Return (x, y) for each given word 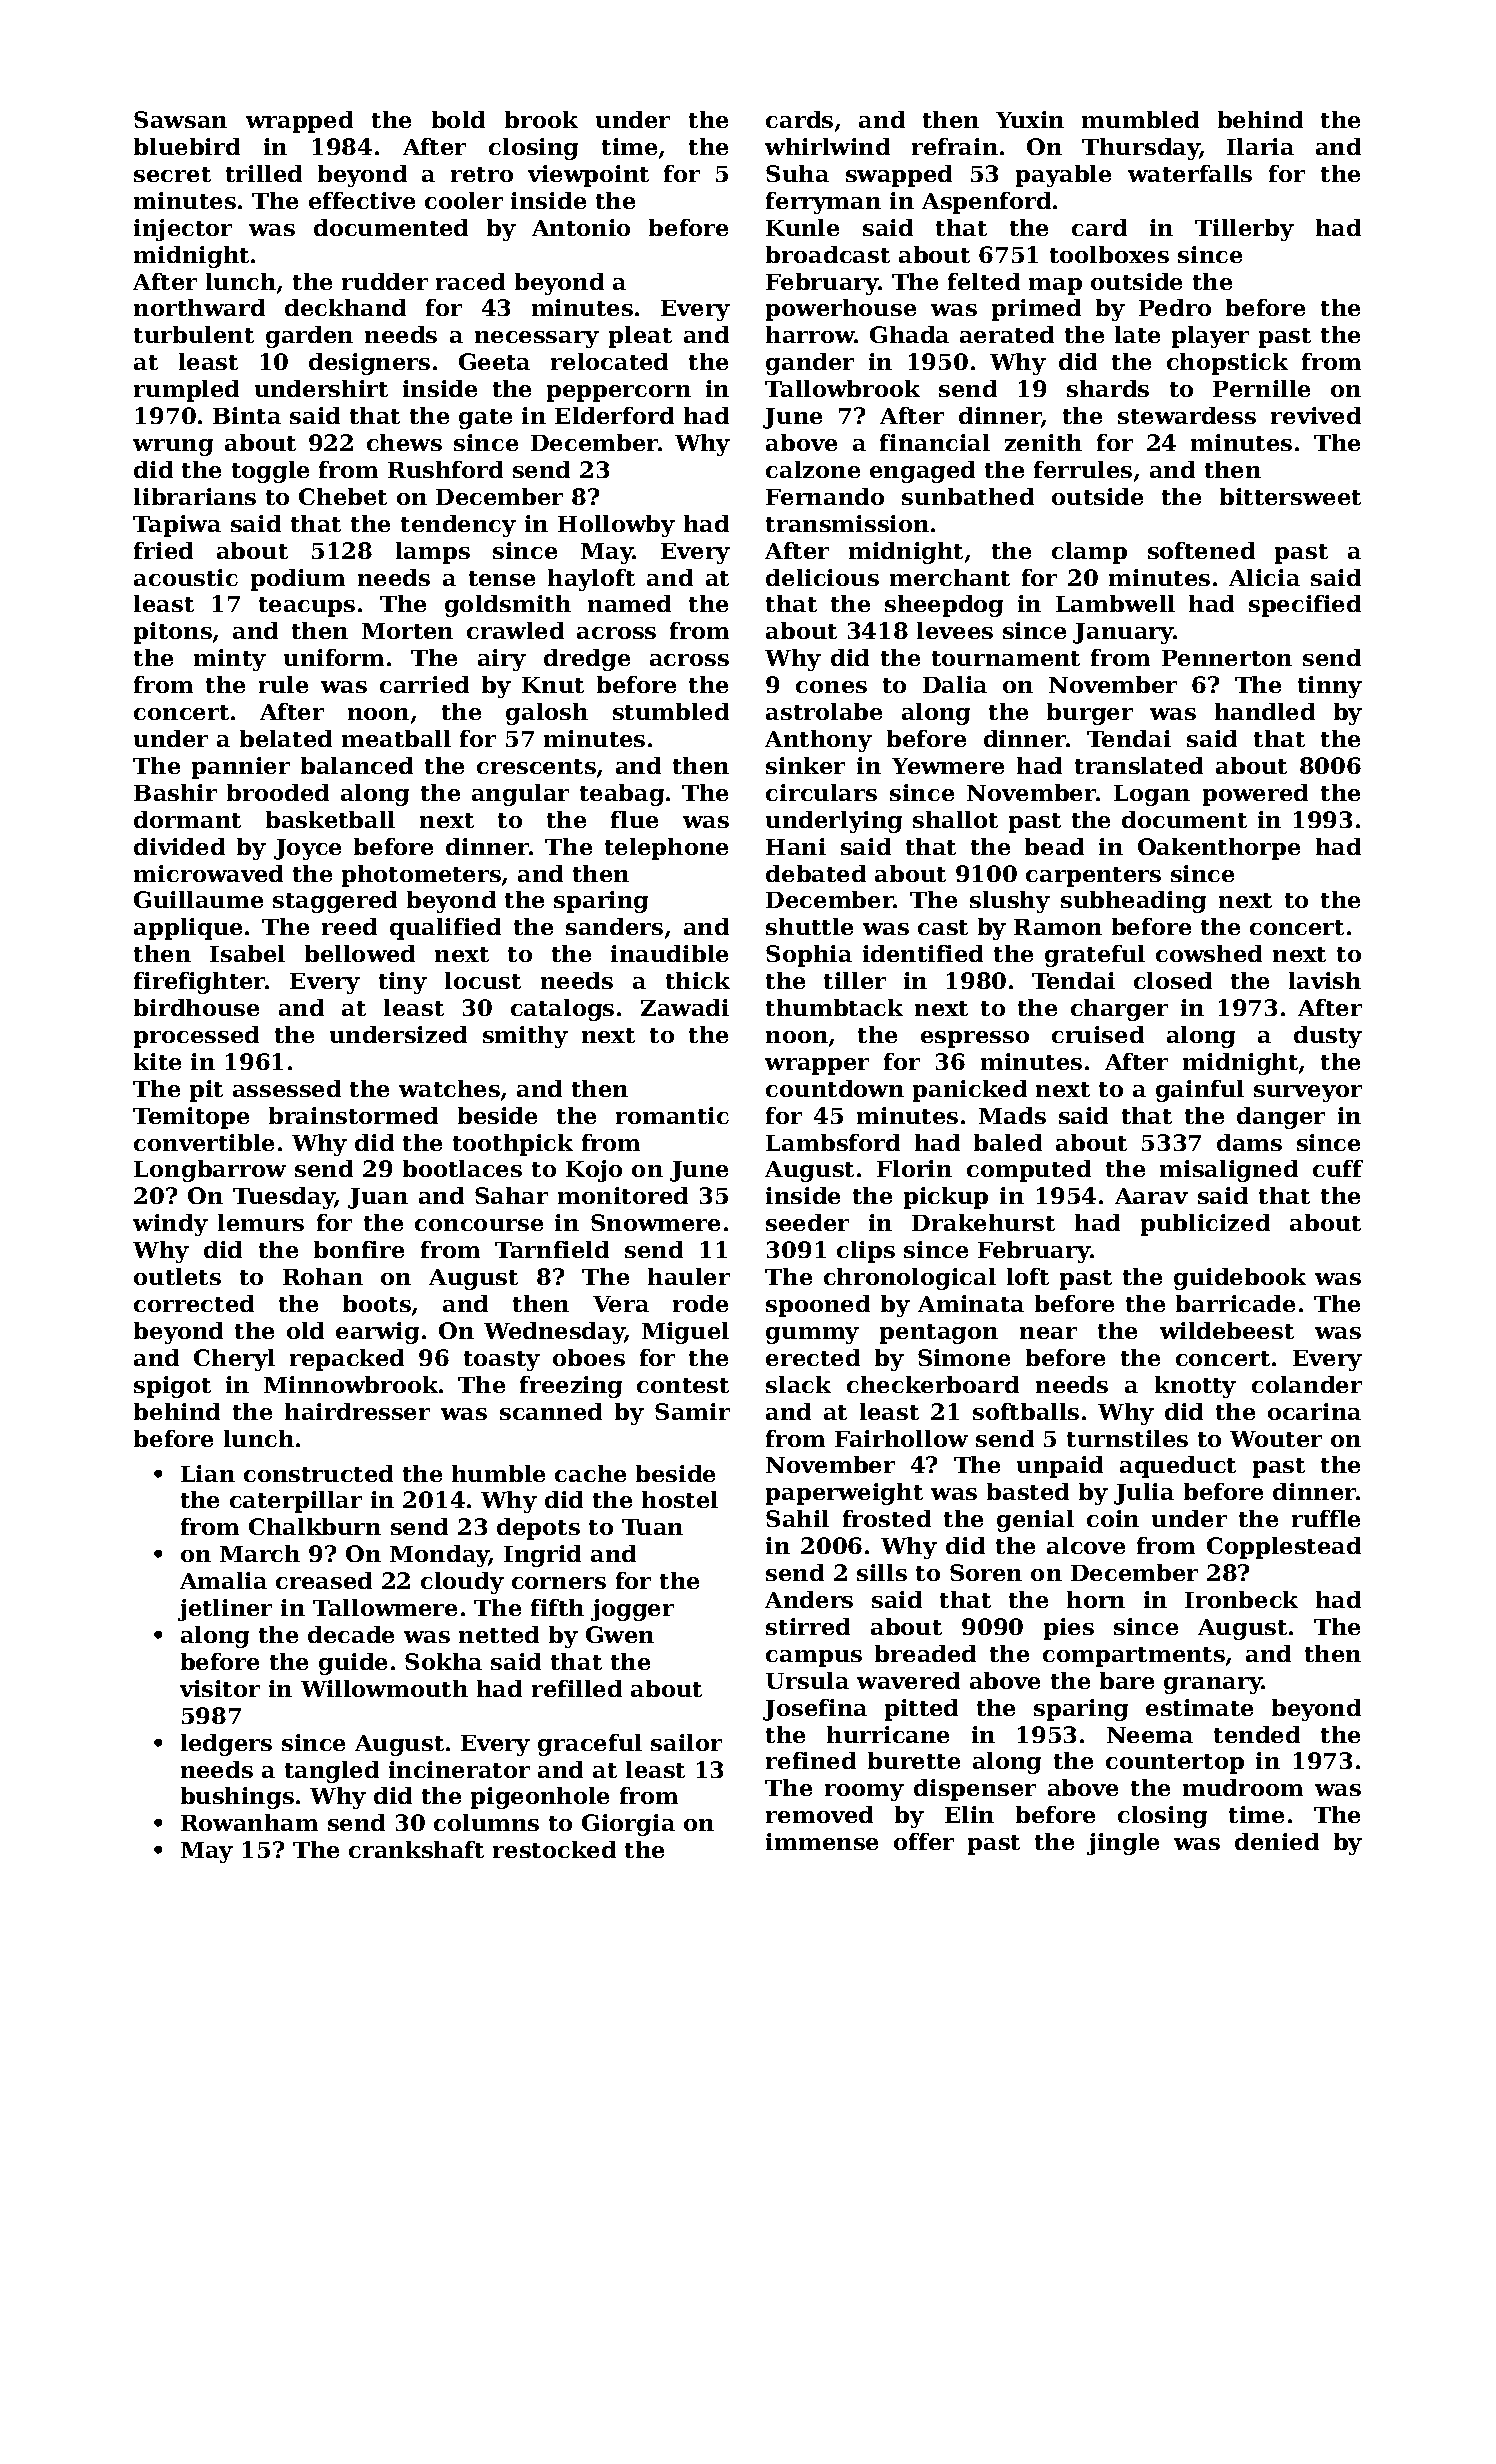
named (629, 603)
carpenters (1093, 877)
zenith (1043, 442)
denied (1277, 1841)
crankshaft (416, 1849)
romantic (672, 1115)
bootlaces (462, 1168)
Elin (969, 1814)
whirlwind (827, 146)
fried (163, 550)
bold (458, 119)
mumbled (1140, 119)
